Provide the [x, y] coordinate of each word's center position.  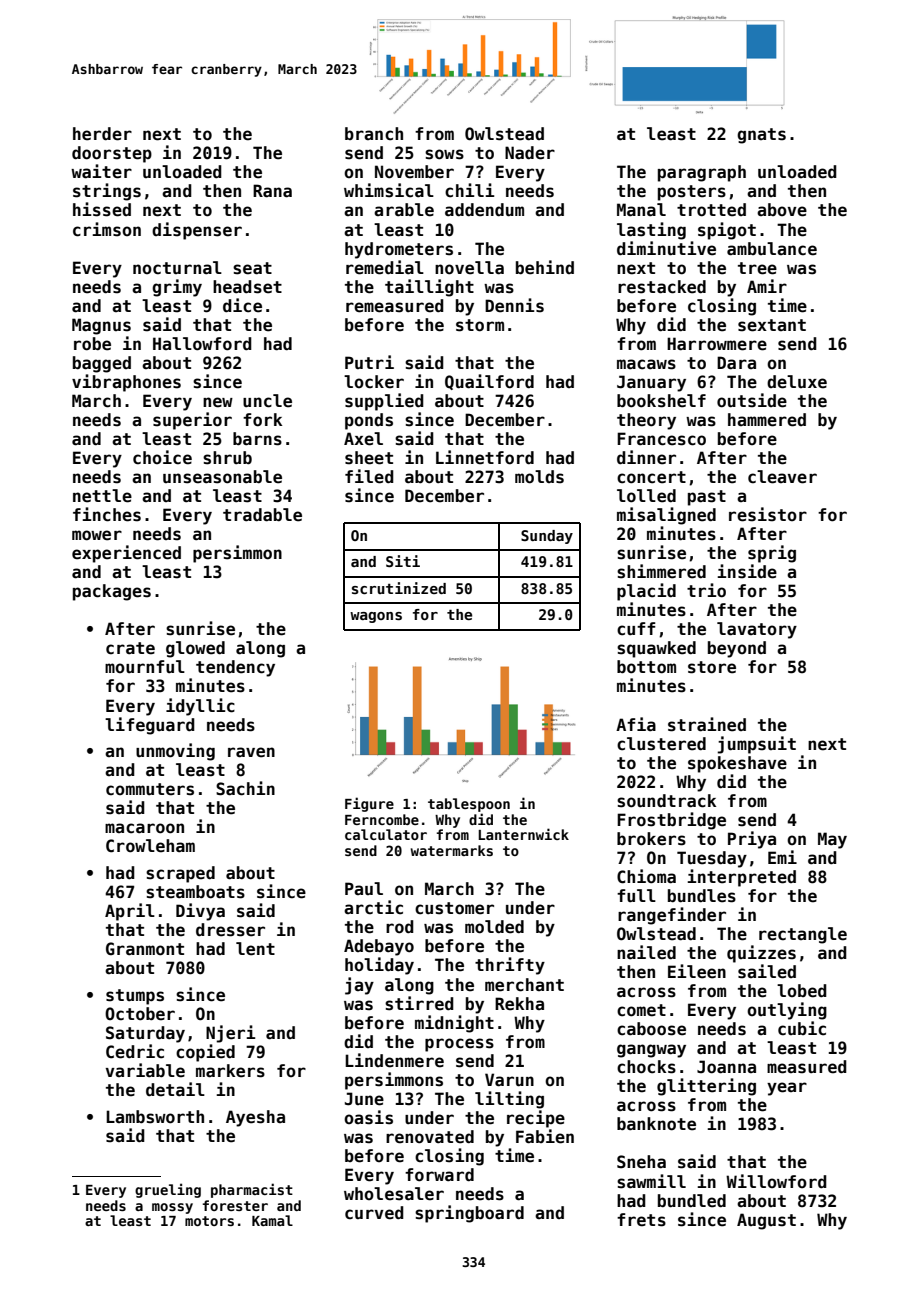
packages [112, 592]
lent [255, 949]
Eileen [697, 971]
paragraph [702, 173]
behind [545, 267]
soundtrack [666, 801]
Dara [736, 363]
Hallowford [202, 344]
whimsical [389, 190]
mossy [172, 1208]
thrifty [510, 966]
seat [252, 268]
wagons [376, 617]
